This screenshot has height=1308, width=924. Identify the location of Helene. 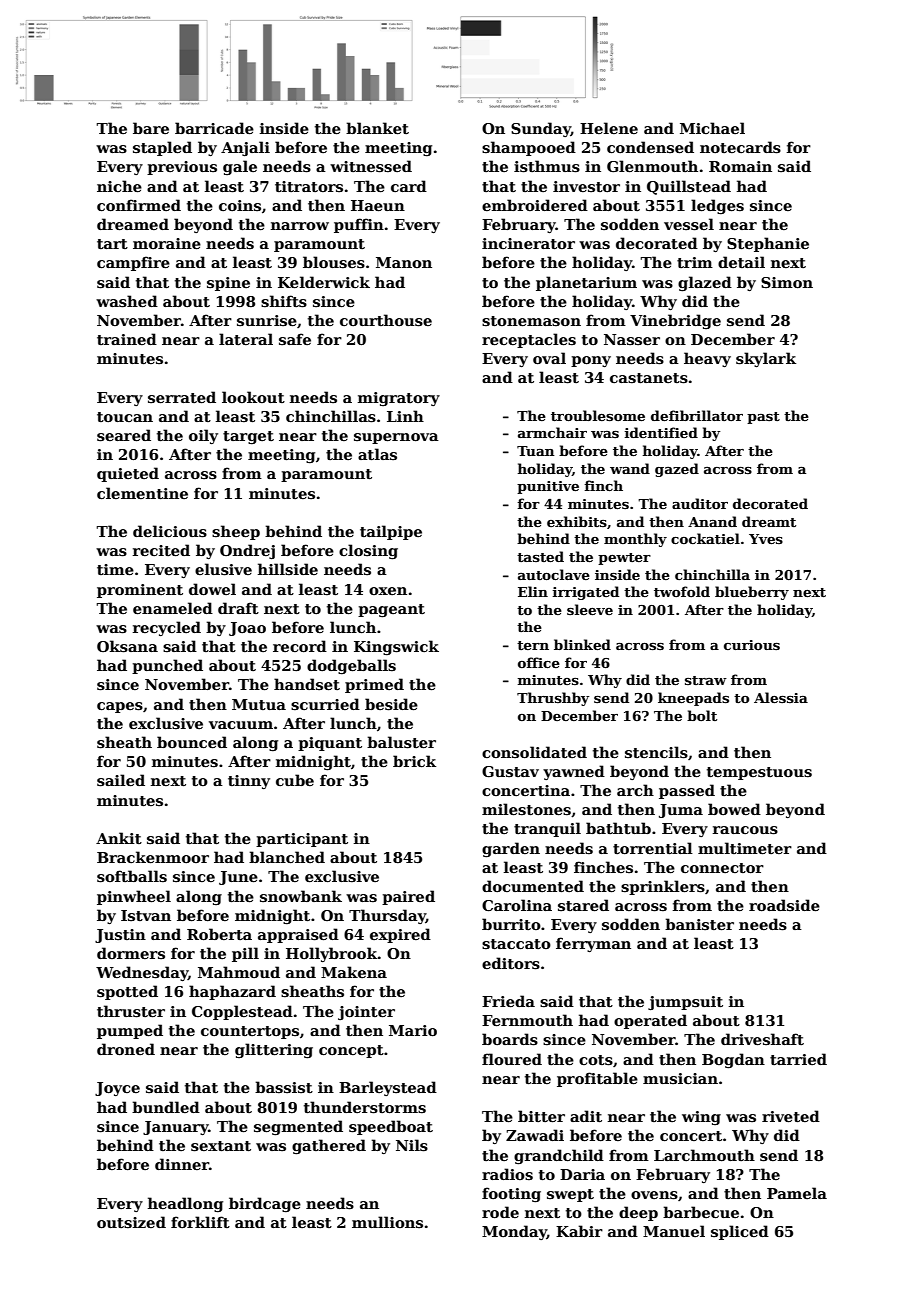
(609, 128).
